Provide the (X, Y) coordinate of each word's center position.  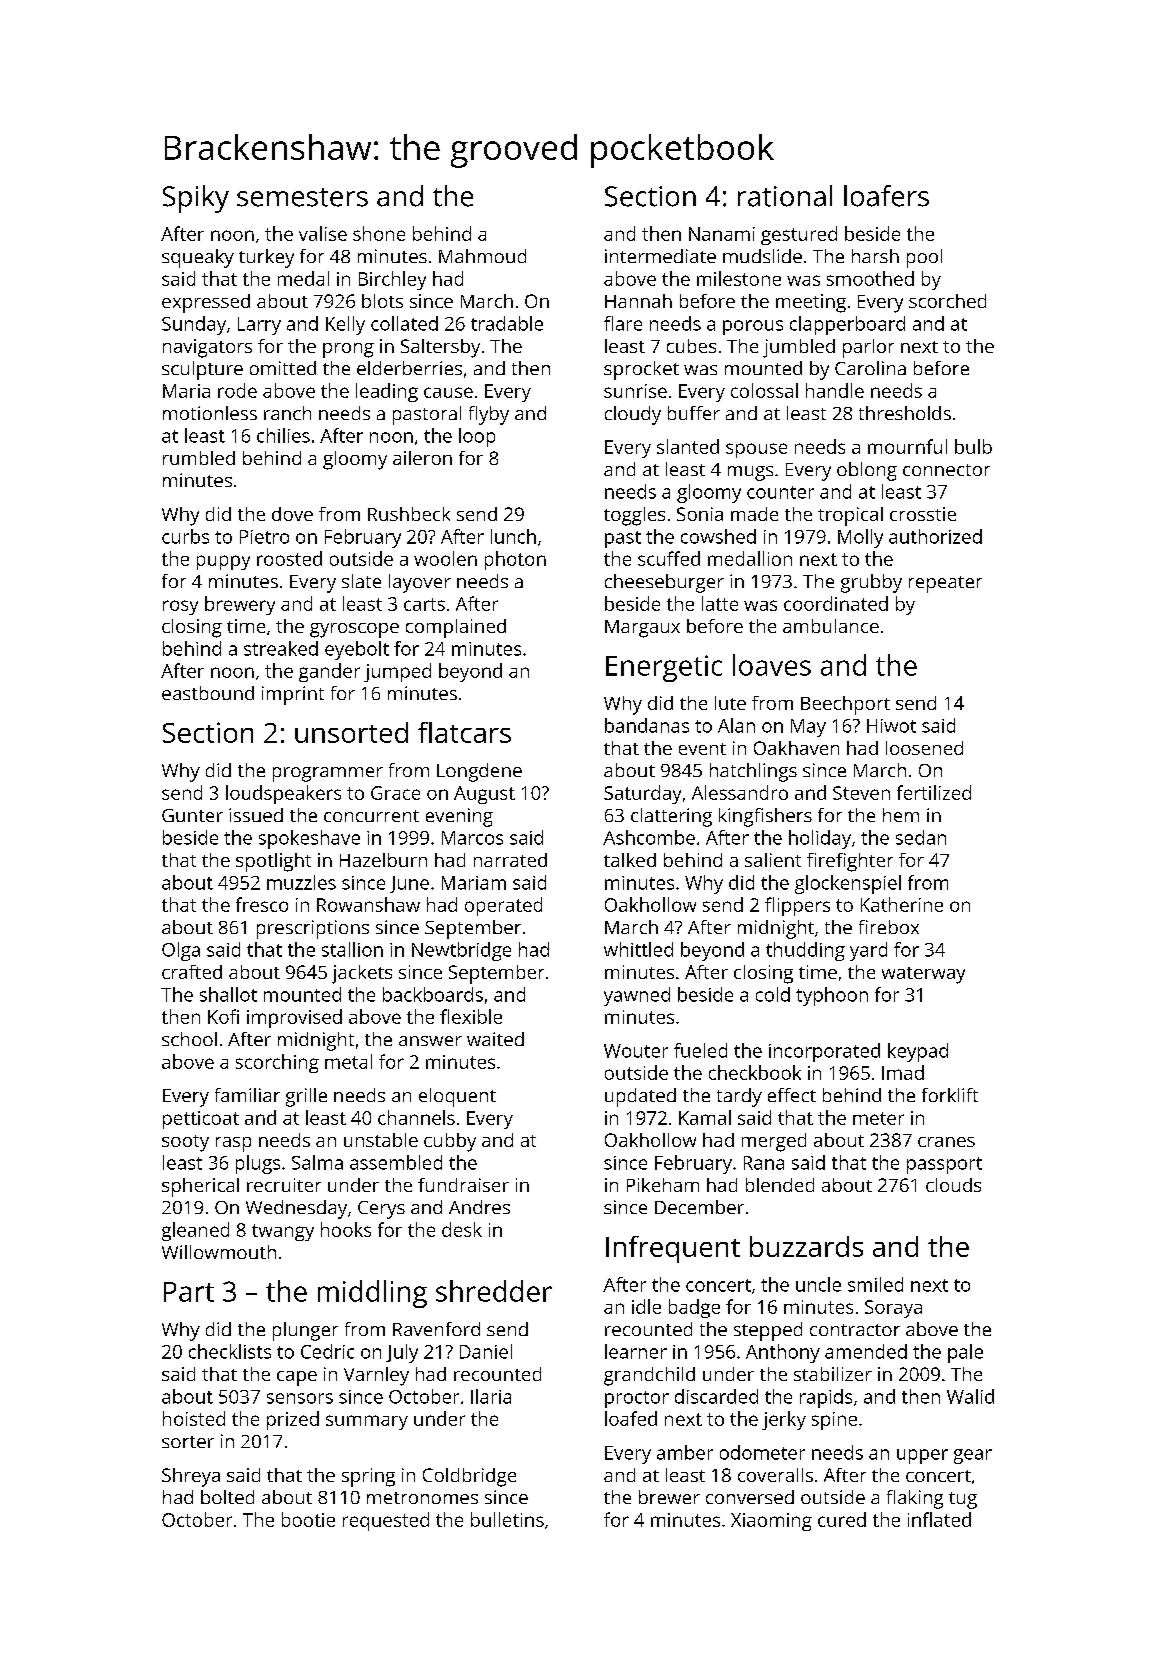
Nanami (722, 234)
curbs (185, 536)
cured (842, 1519)
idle (646, 1306)
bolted (227, 1497)
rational (785, 196)
